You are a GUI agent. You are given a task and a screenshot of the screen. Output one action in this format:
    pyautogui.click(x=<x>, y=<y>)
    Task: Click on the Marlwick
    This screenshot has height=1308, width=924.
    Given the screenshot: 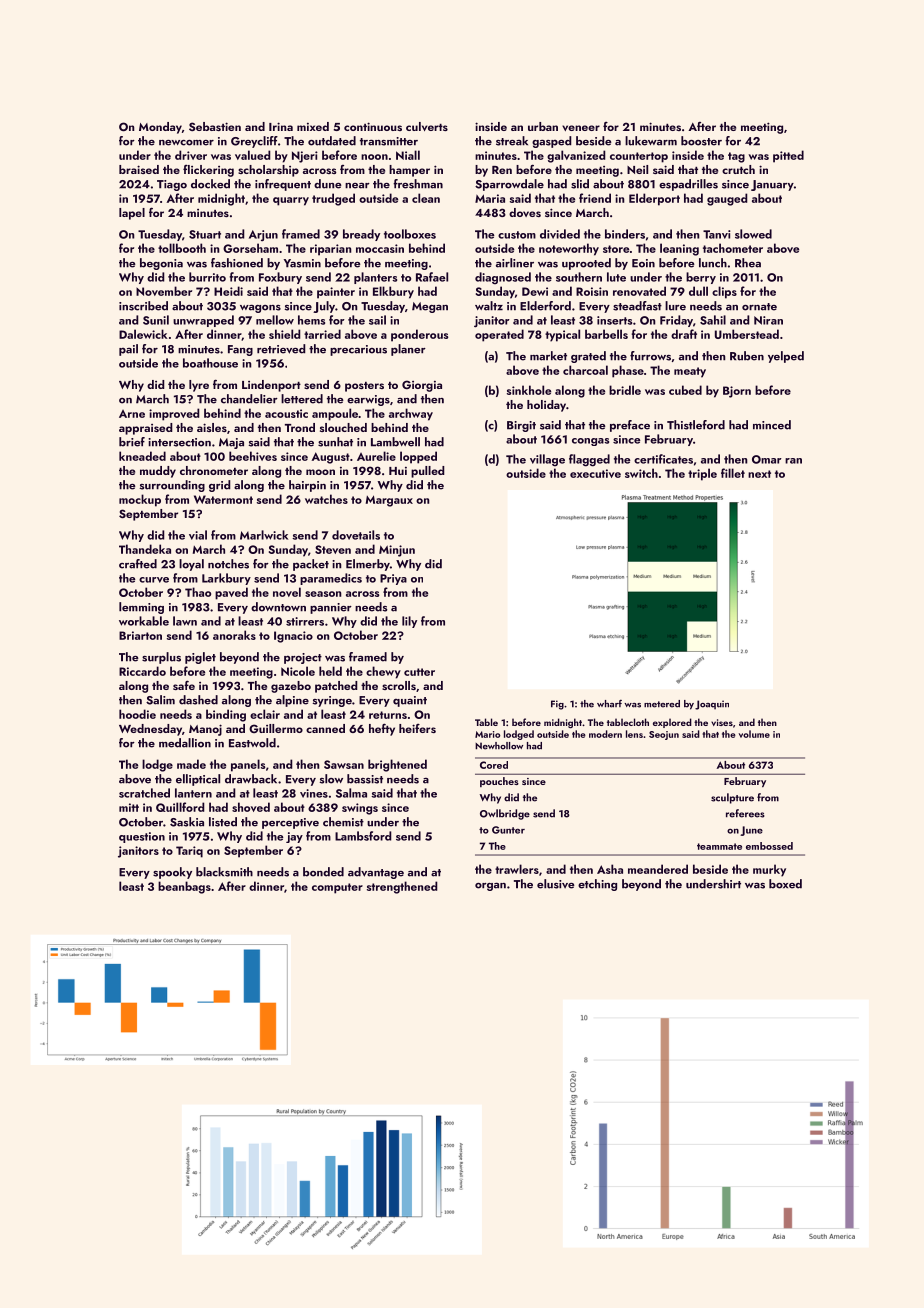 What is the action you would take?
    pyautogui.click(x=264, y=535)
